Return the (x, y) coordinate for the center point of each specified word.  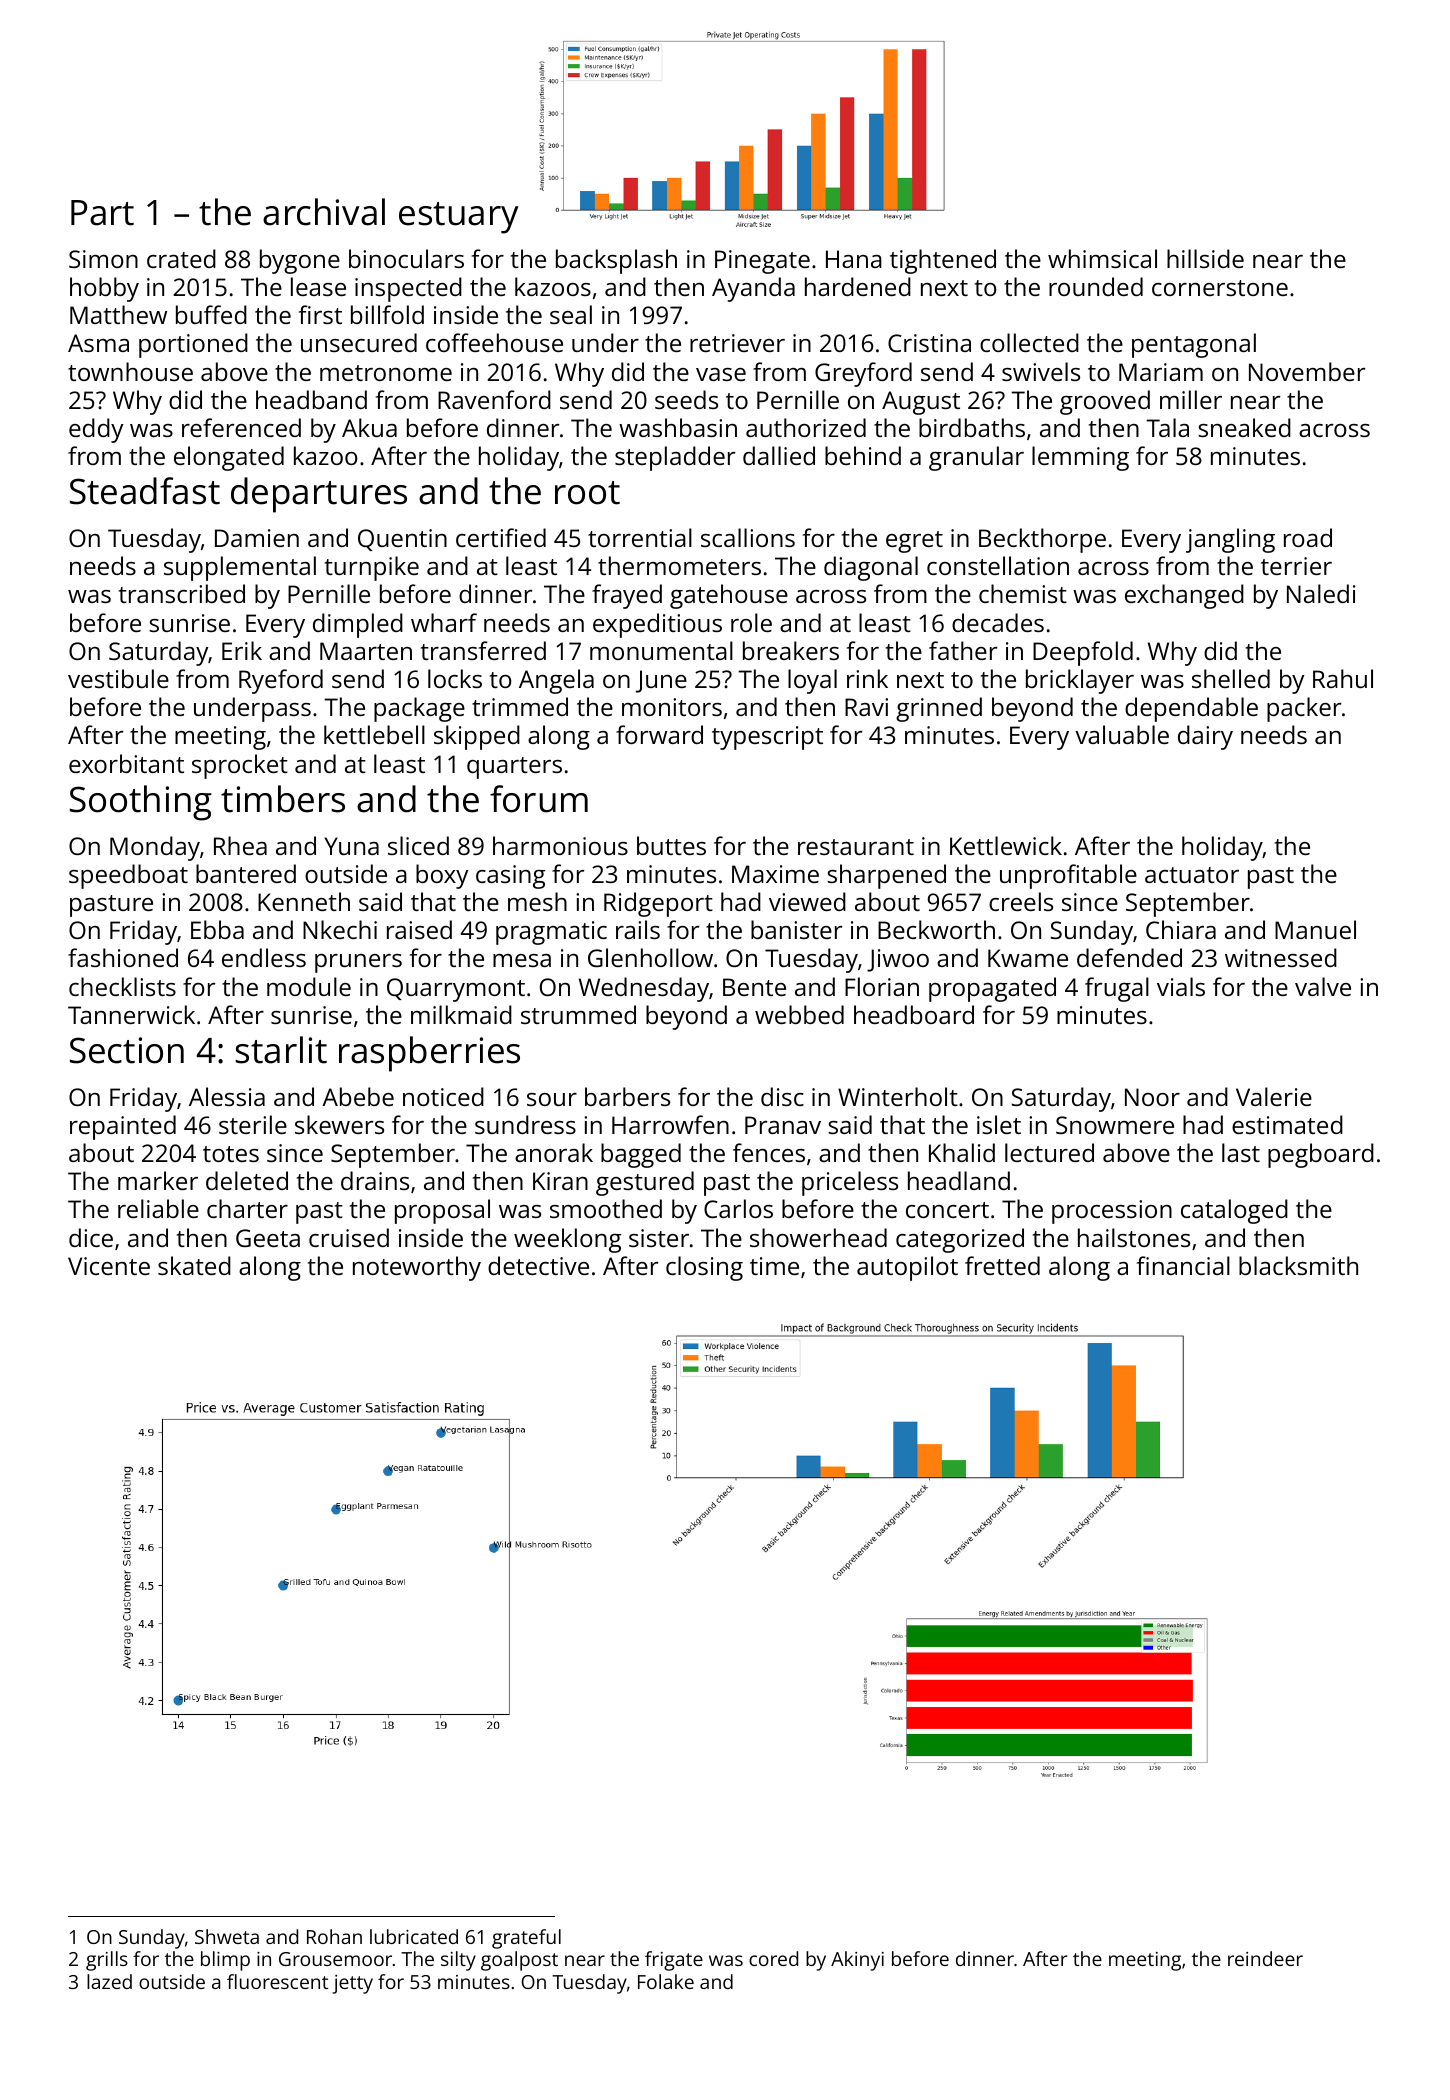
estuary (459, 218)
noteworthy (417, 1268)
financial (1183, 1265)
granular (976, 458)
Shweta (227, 1936)
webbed (799, 1014)
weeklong (567, 1240)
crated (181, 258)
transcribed (182, 593)
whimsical (1102, 258)
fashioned (123, 957)
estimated (1287, 1124)
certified (501, 537)
